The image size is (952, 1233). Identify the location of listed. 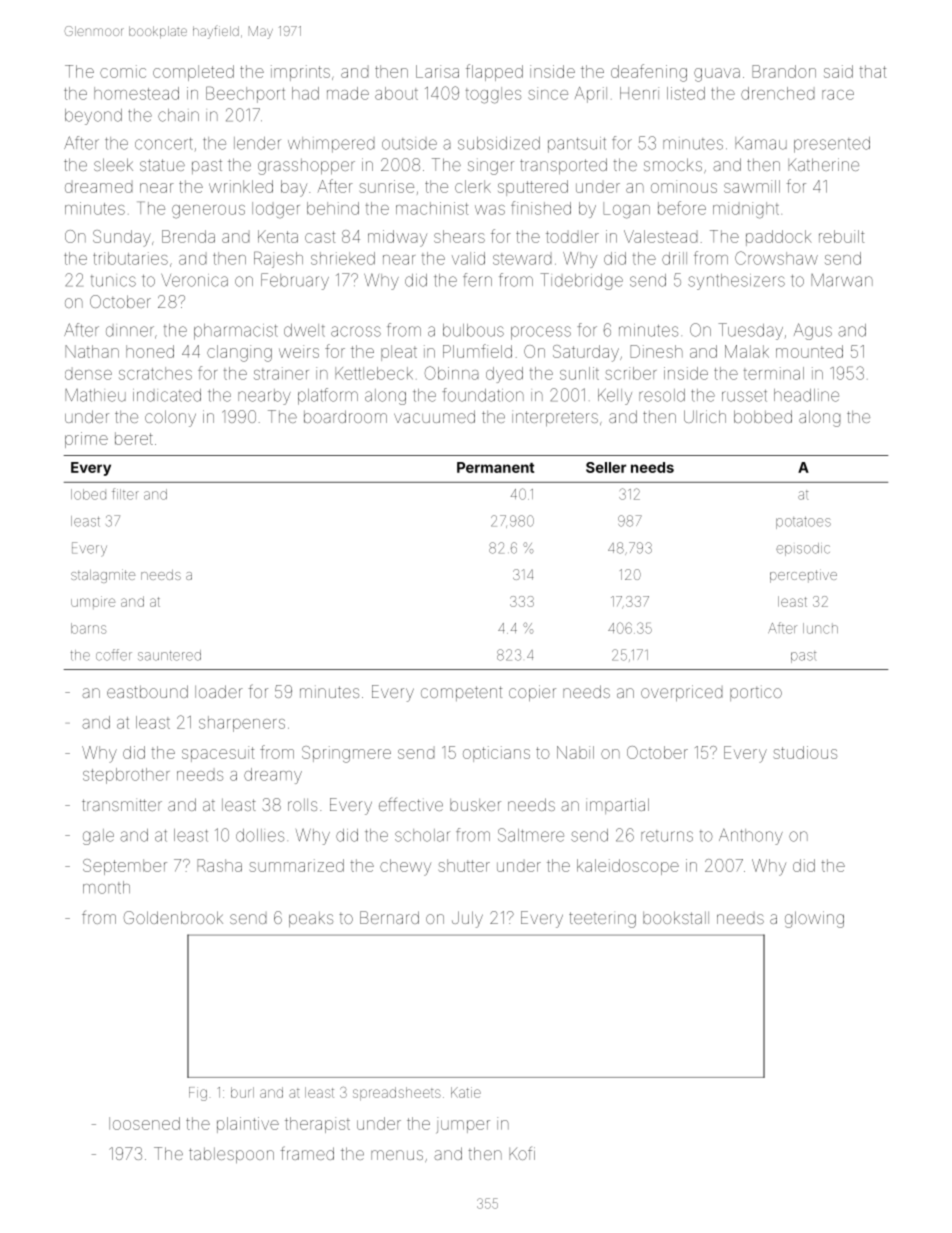
(686, 93).
